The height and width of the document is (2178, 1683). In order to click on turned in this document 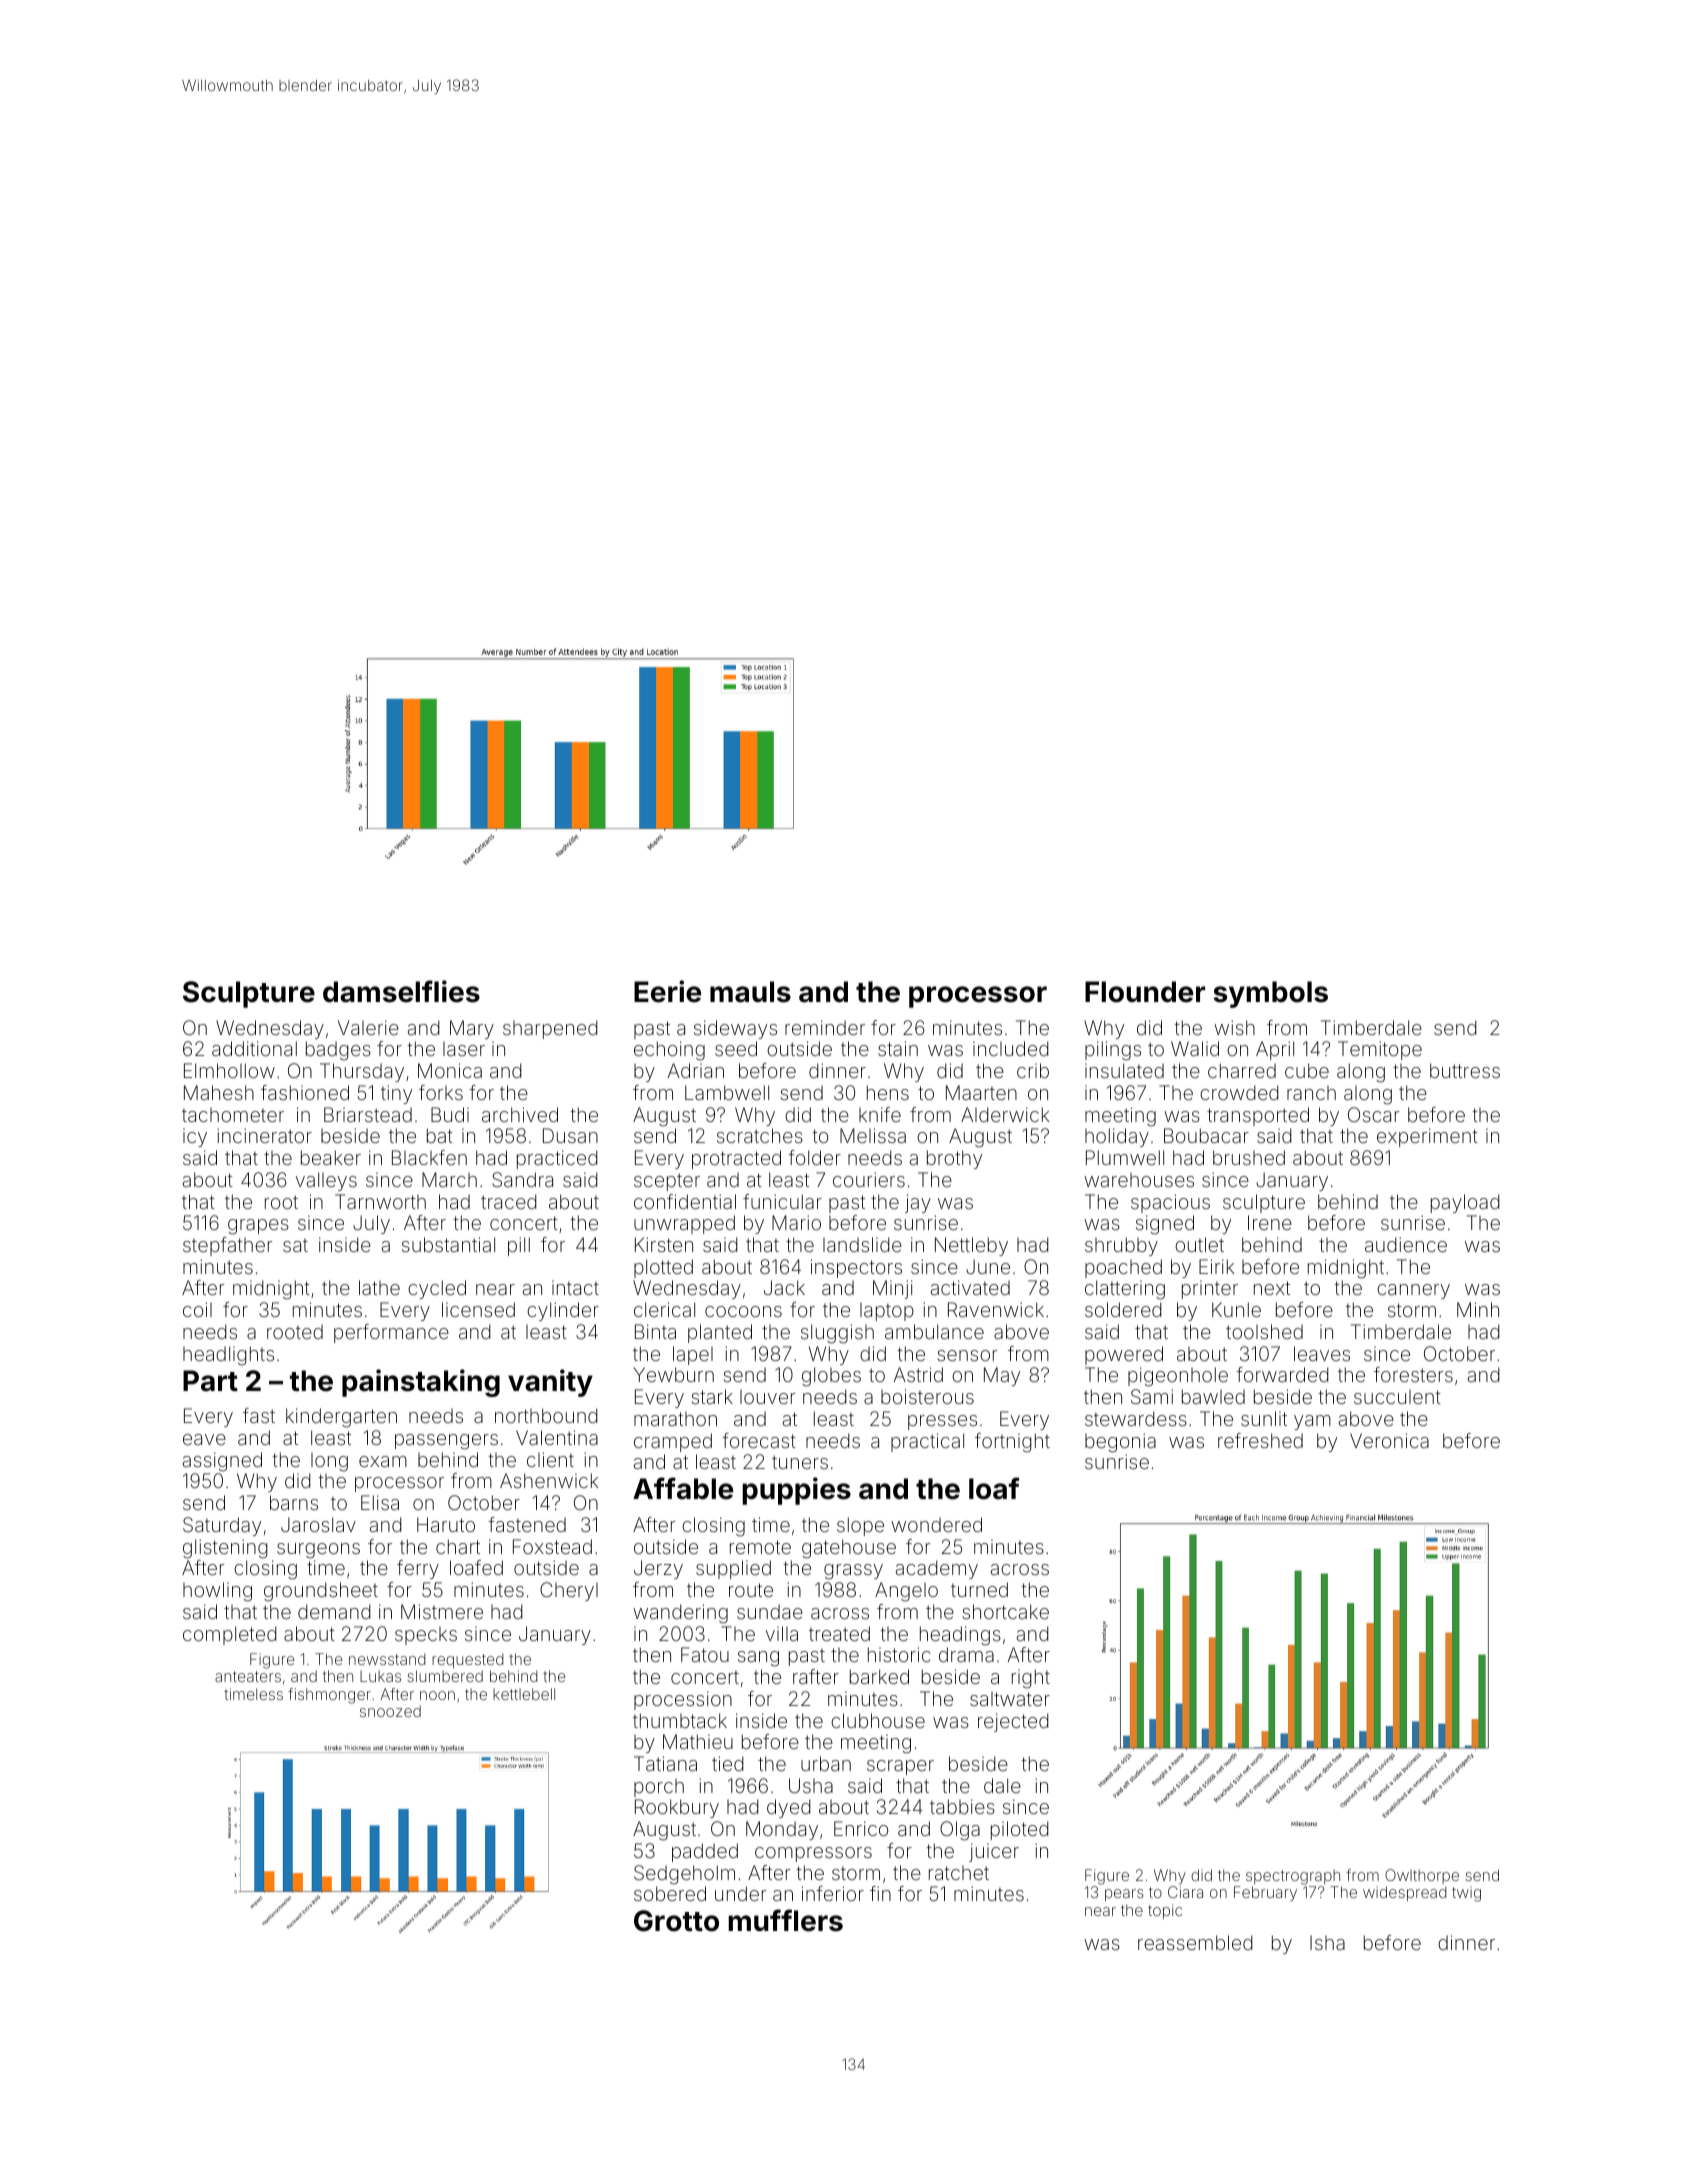, I will do `click(979, 1589)`.
